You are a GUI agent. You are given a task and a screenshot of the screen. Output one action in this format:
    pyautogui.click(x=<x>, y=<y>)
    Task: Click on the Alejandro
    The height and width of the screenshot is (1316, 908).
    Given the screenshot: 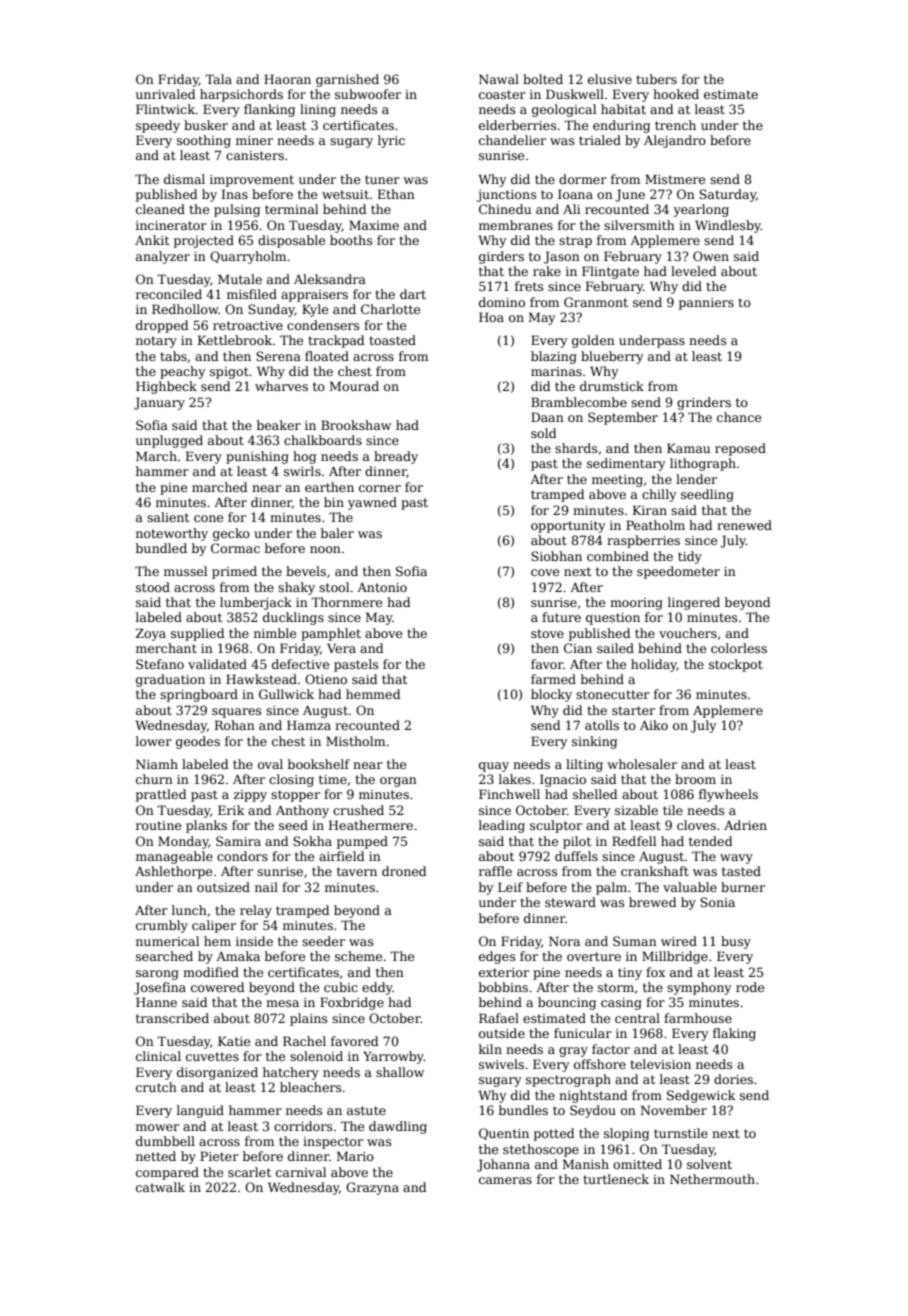 What is the action you would take?
    pyautogui.click(x=675, y=141)
